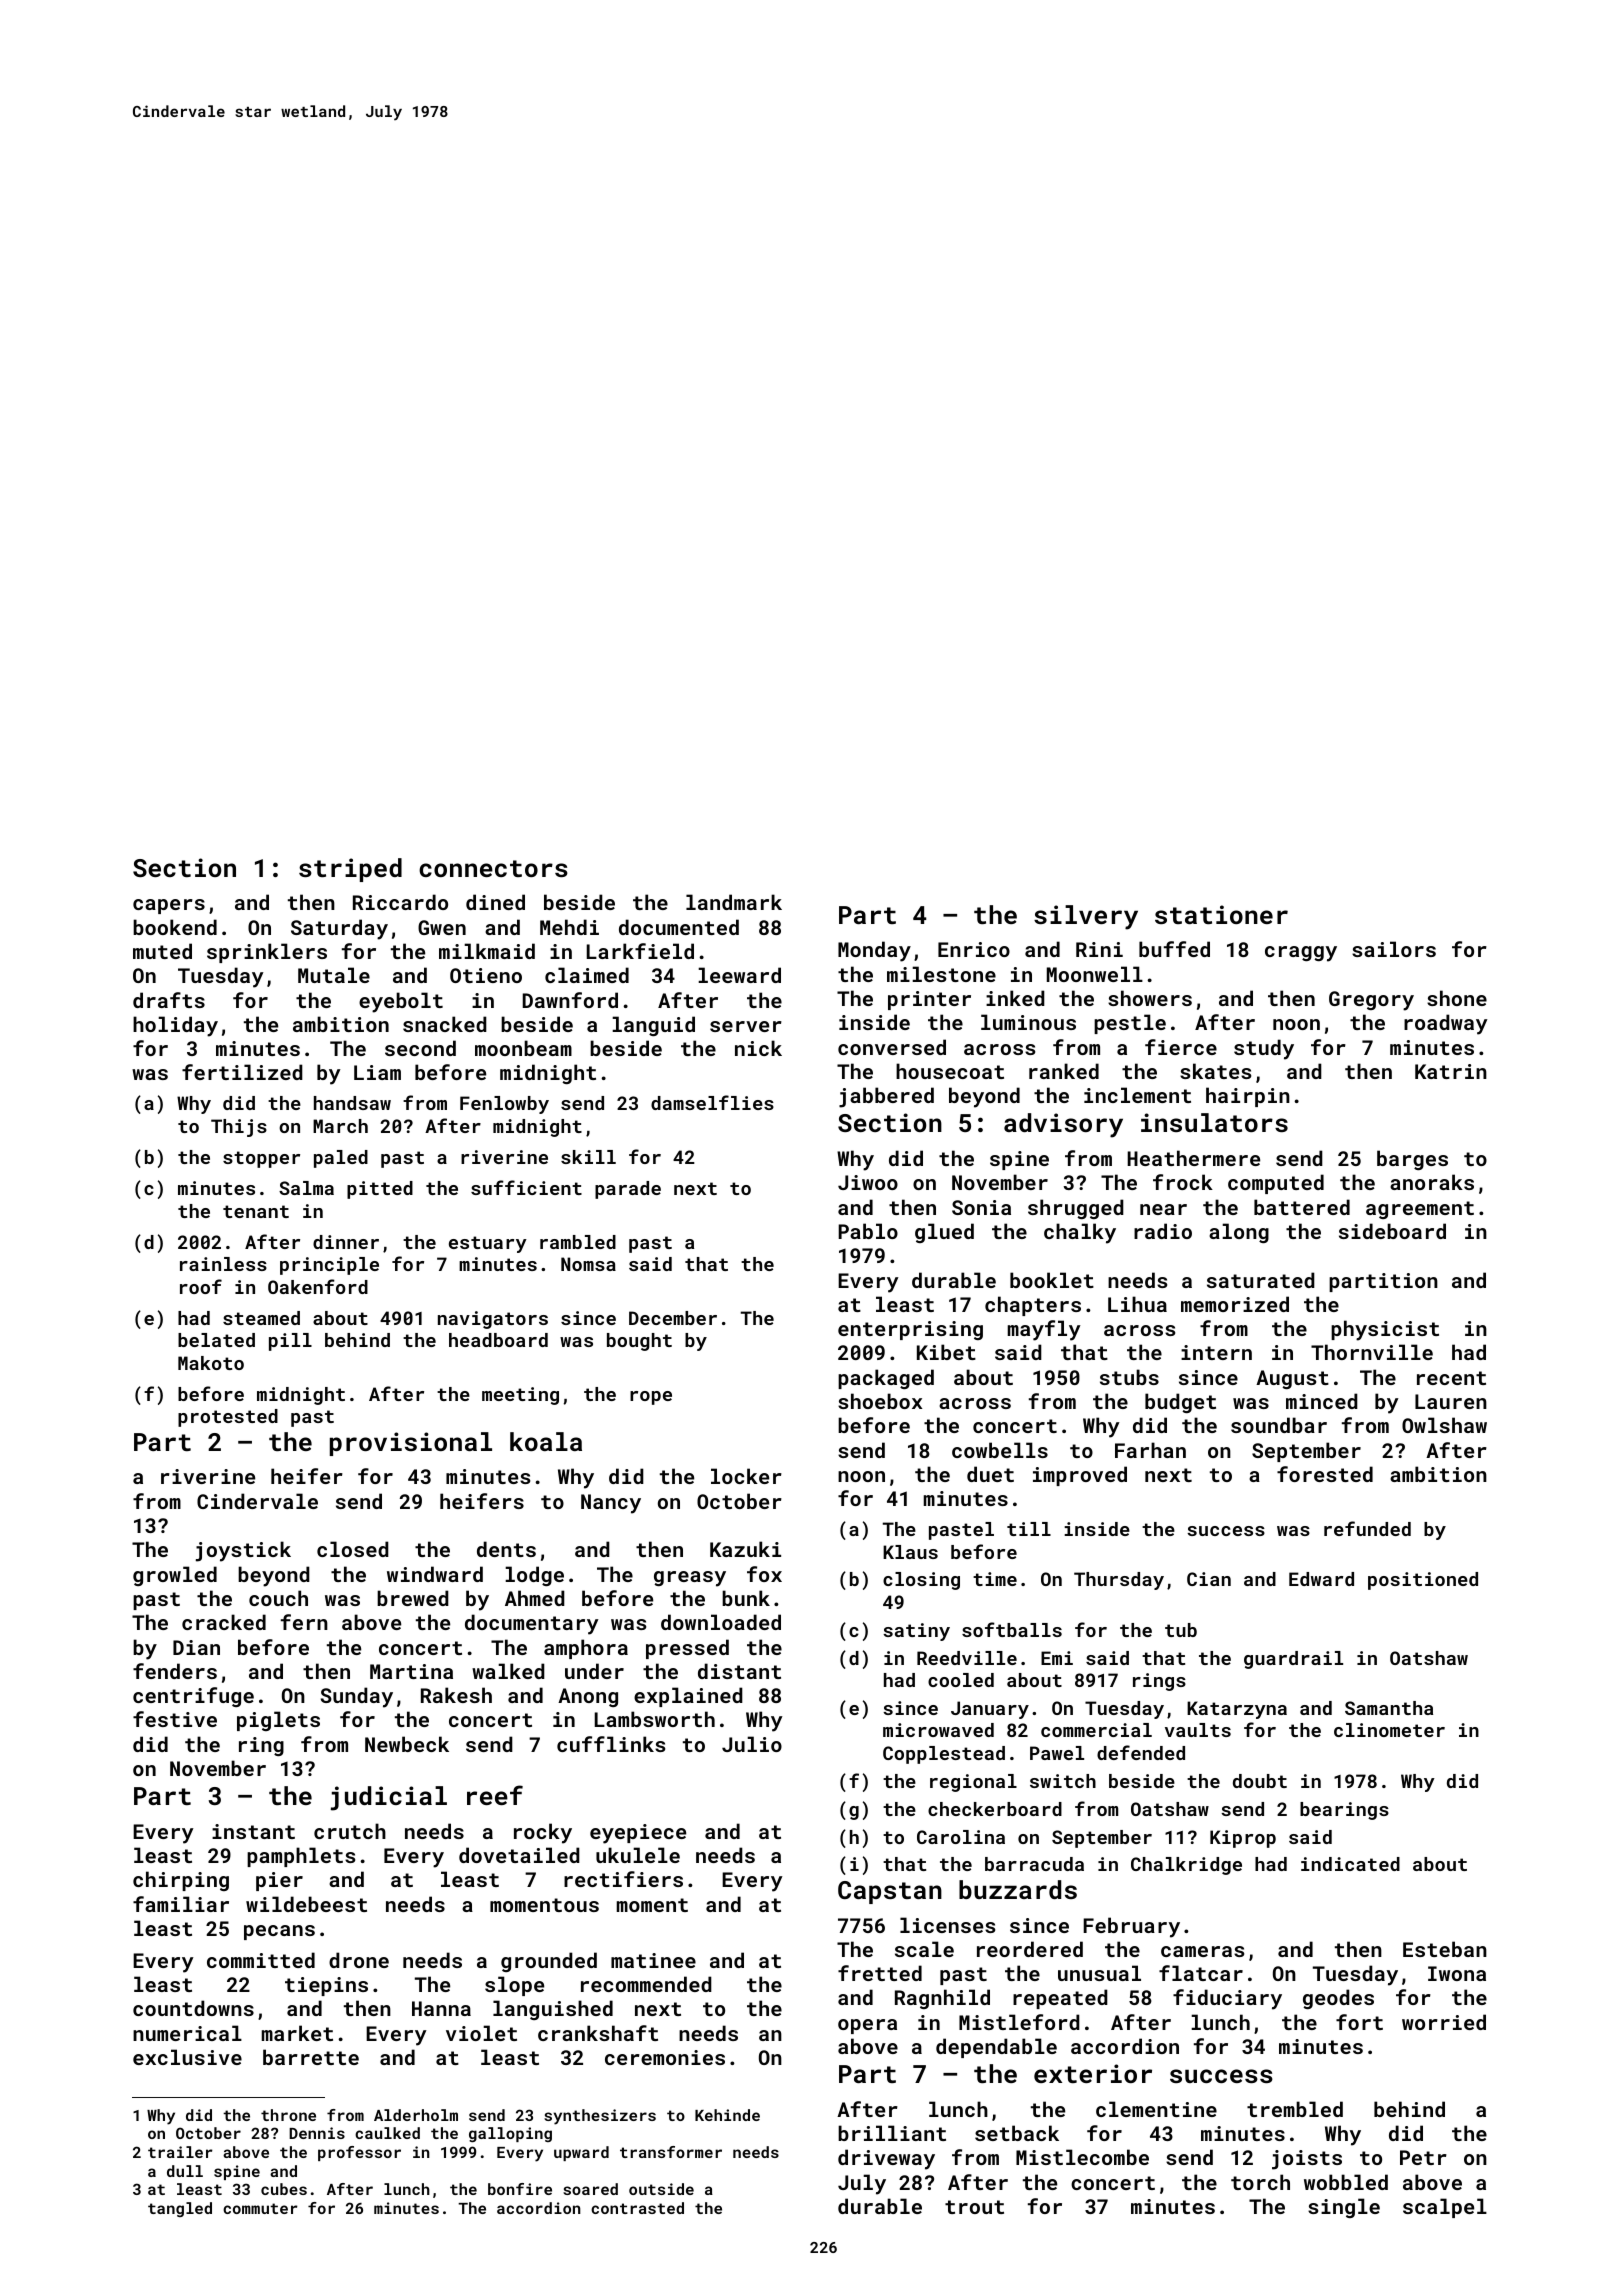 This image has width=1620, height=2292. Describe the element at coordinates (416, 2115) in the image. I see `Alderholm` at that location.
